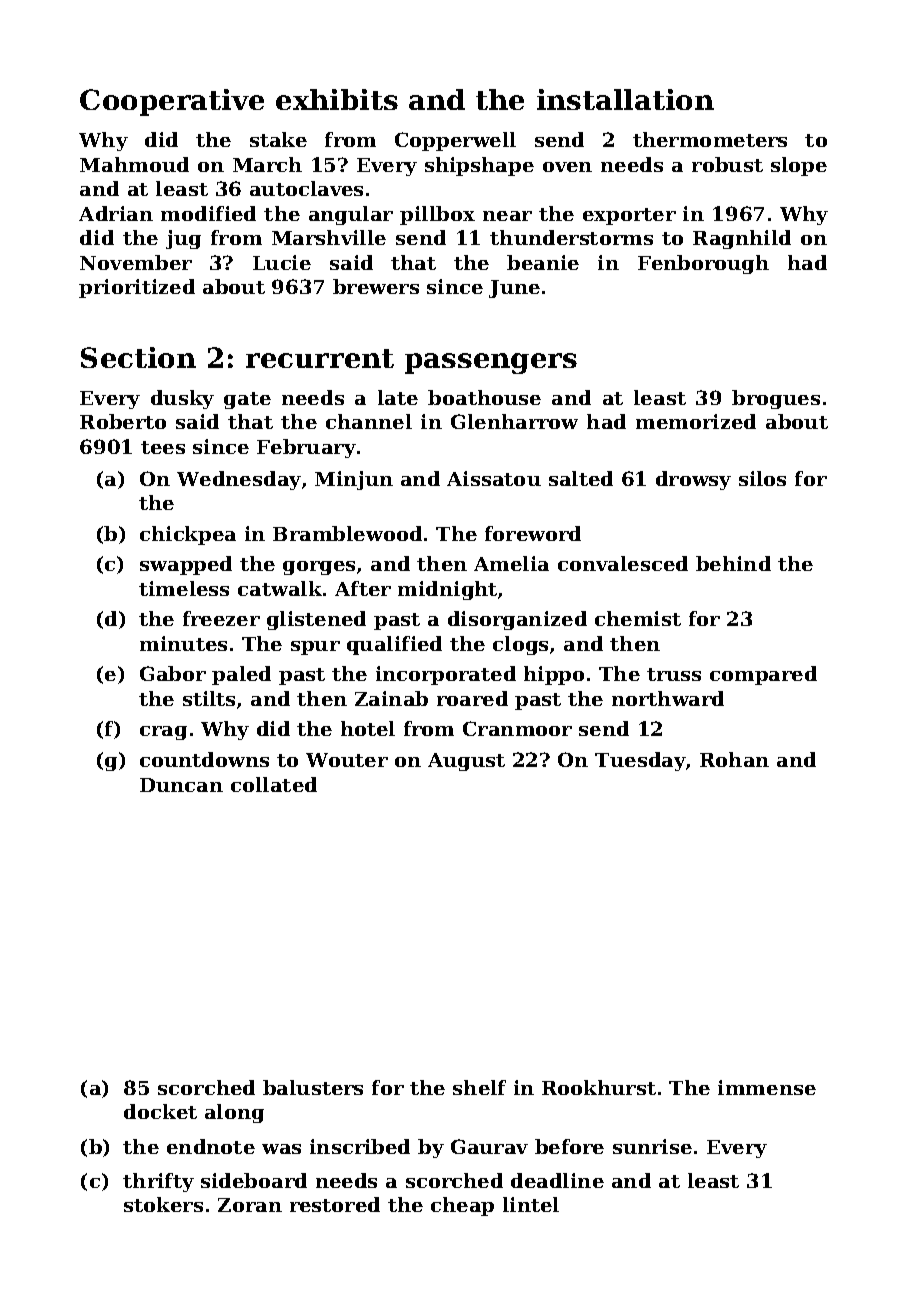 The width and height of the screenshot is (908, 1316). Describe the element at coordinates (172, 102) in the screenshot. I see `Cooperative` at that location.
